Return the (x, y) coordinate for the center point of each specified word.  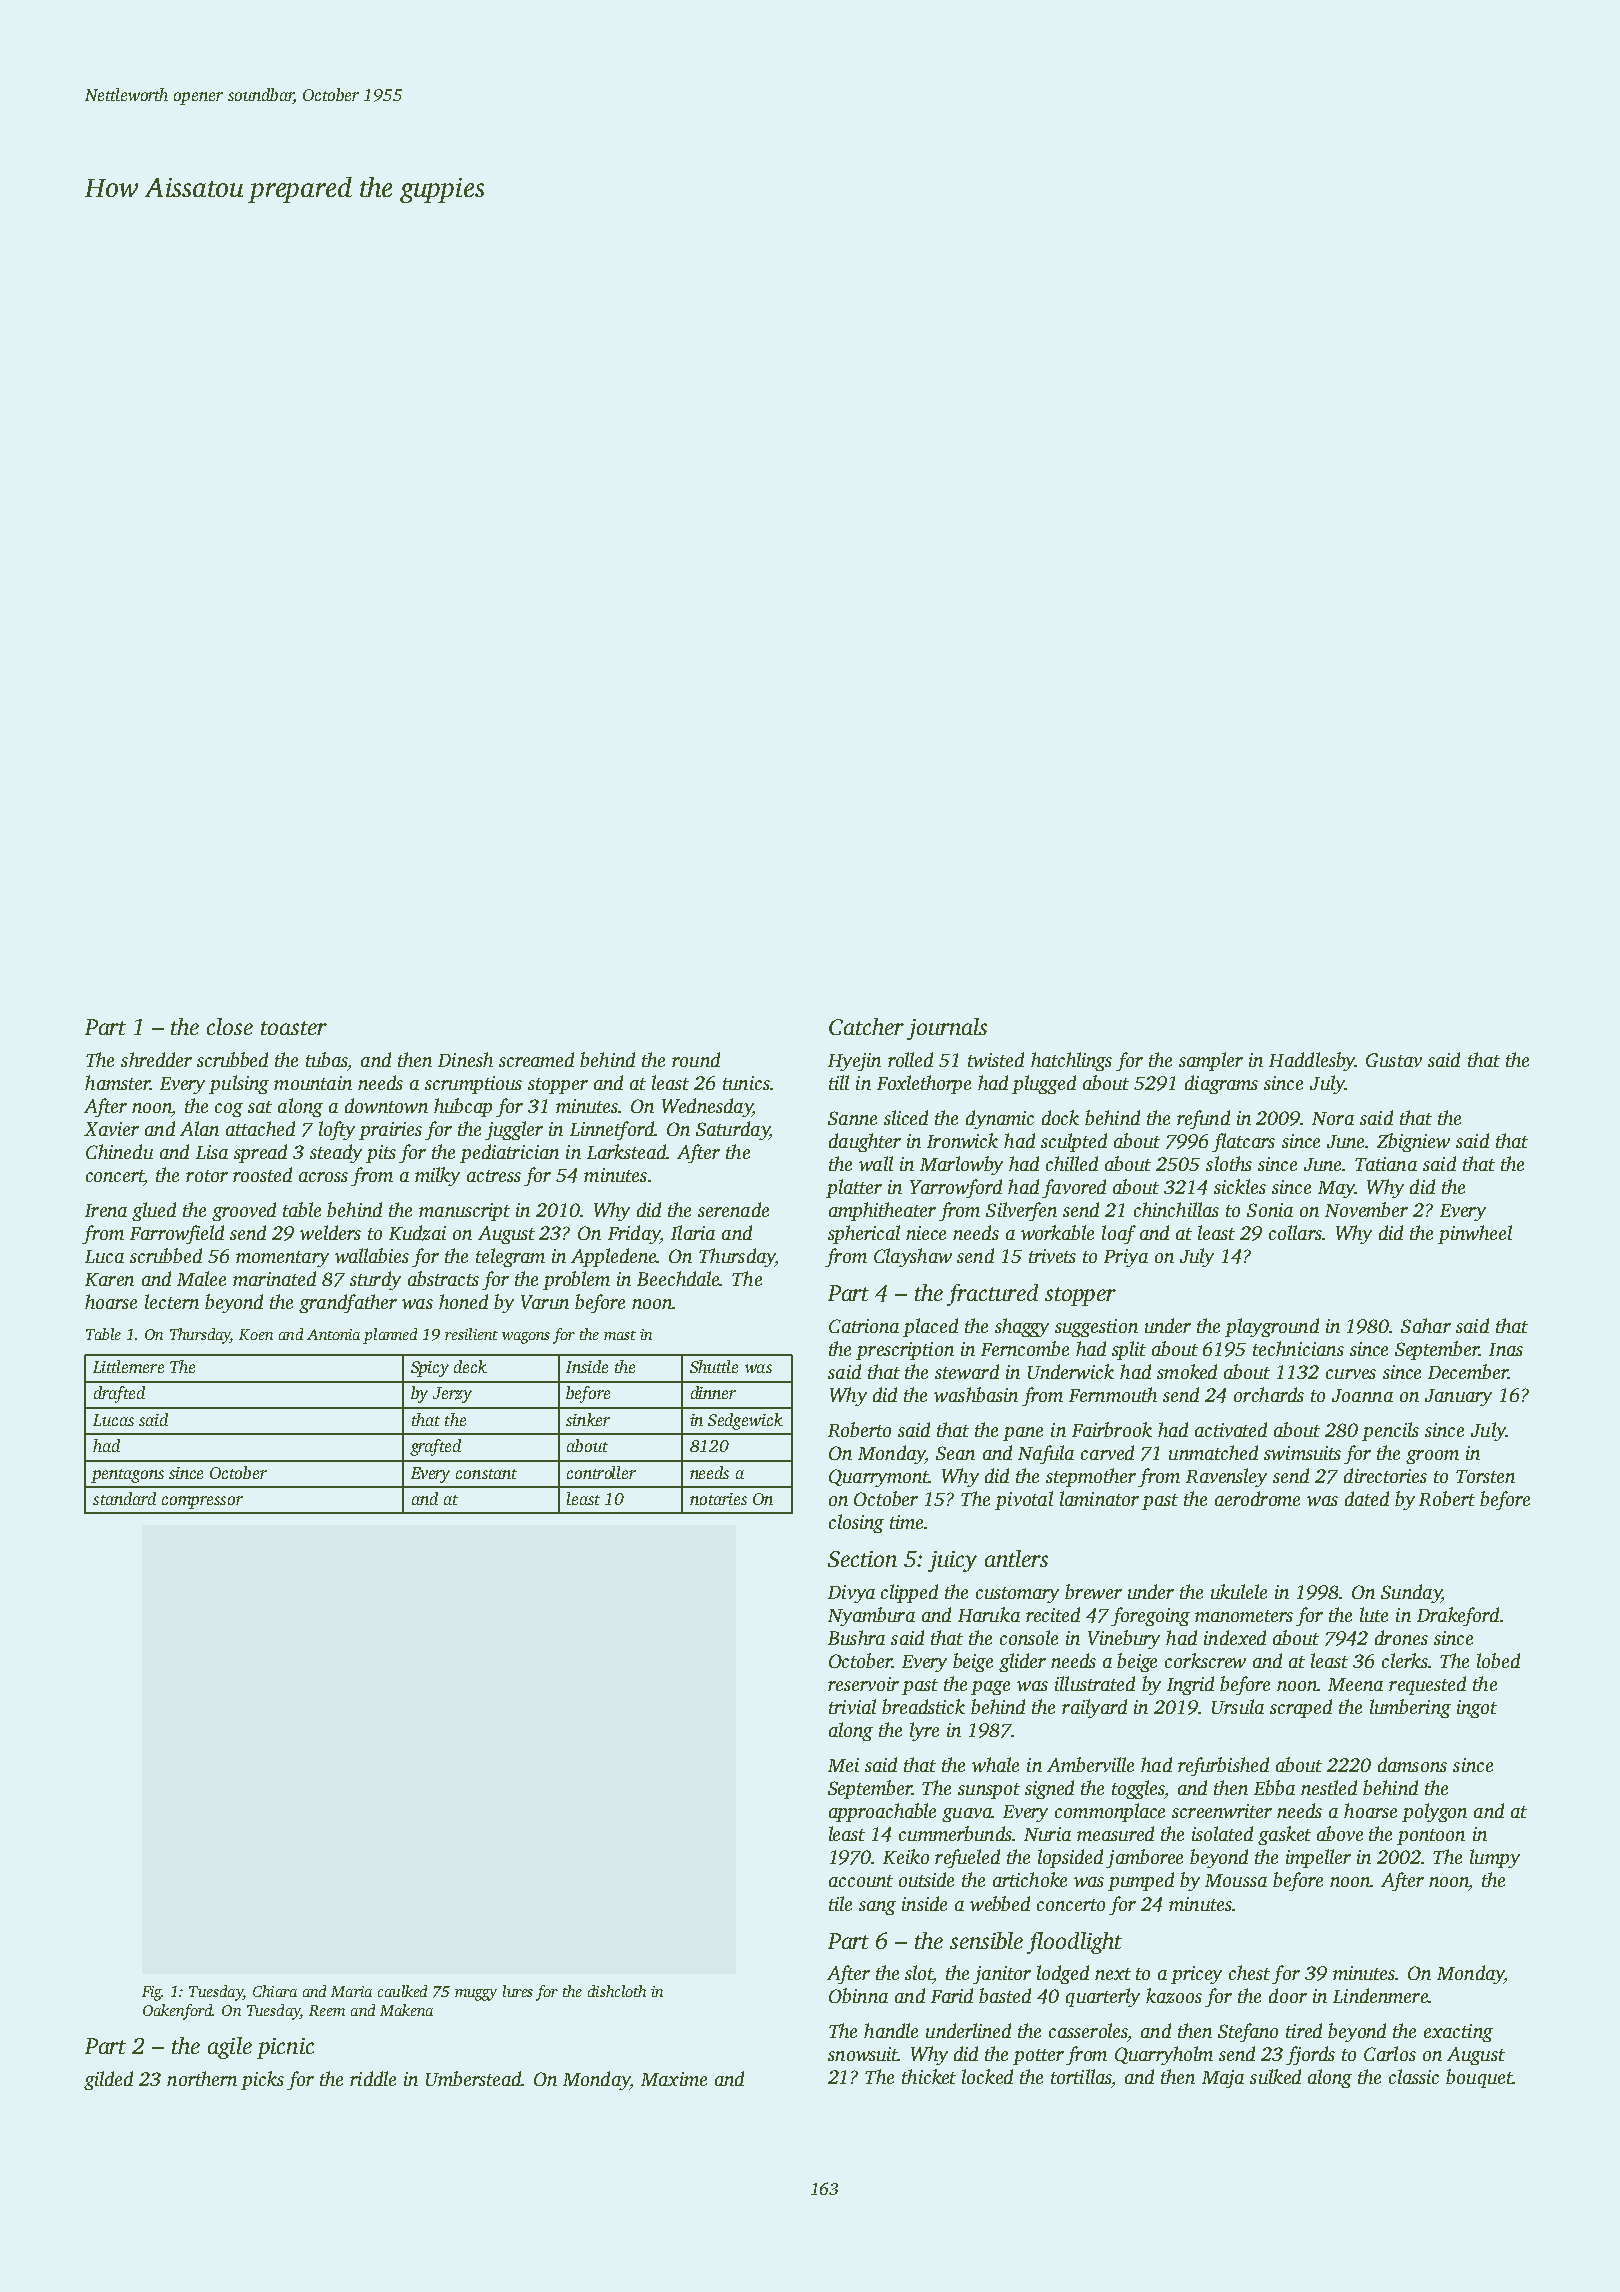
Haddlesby (1312, 1061)
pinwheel (1475, 1234)
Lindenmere (1380, 1995)
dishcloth (617, 1991)
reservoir (863, 1684)
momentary (282, 1259)
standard (124, 1498)
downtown (386, 1105)
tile (840, 1903)
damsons (1412, 1764)
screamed (536, 1059)
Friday (634, 1234)
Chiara (275, 1991)
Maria (351, 1991)
